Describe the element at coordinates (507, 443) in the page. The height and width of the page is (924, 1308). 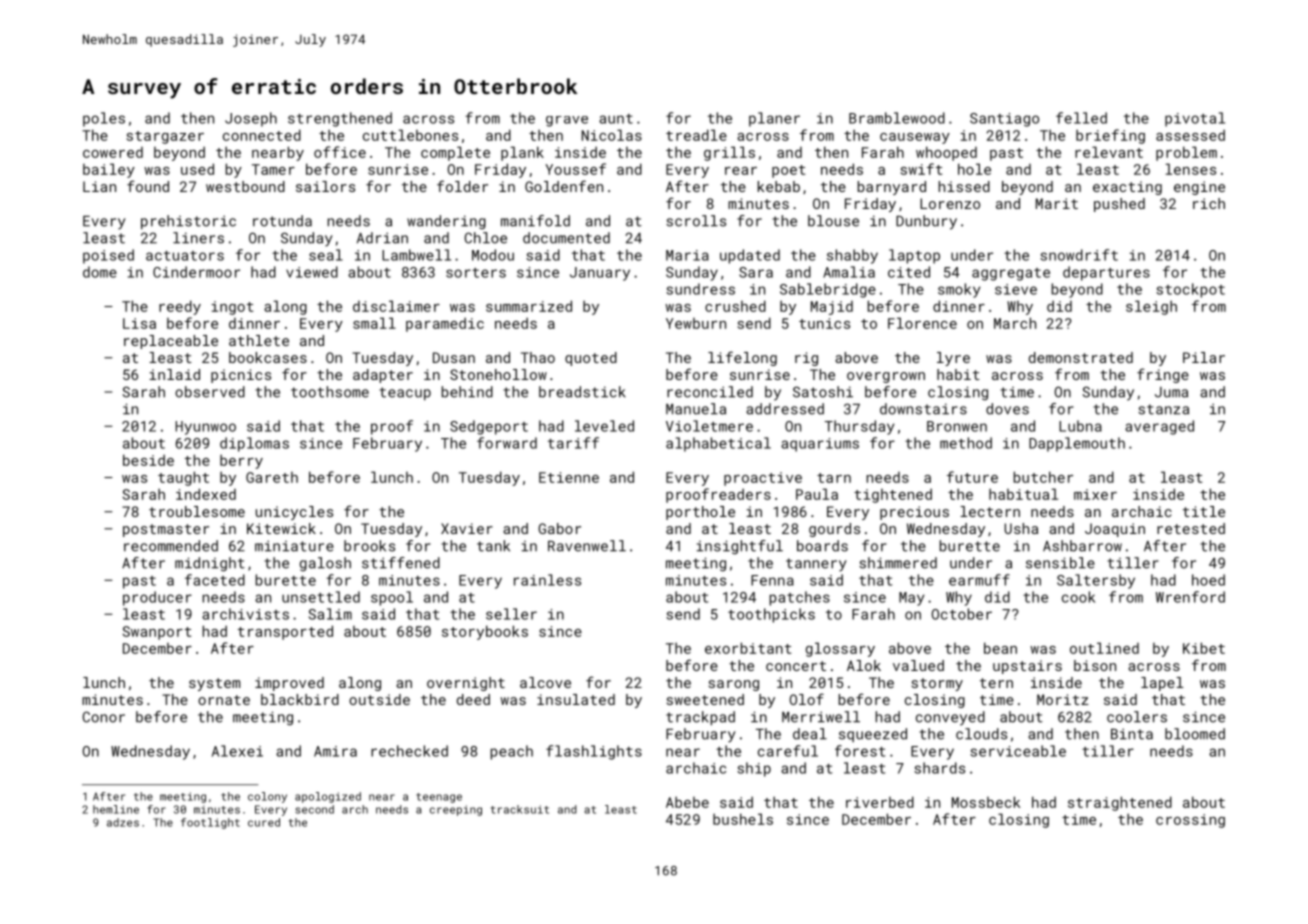
I see `forward` at that location.
